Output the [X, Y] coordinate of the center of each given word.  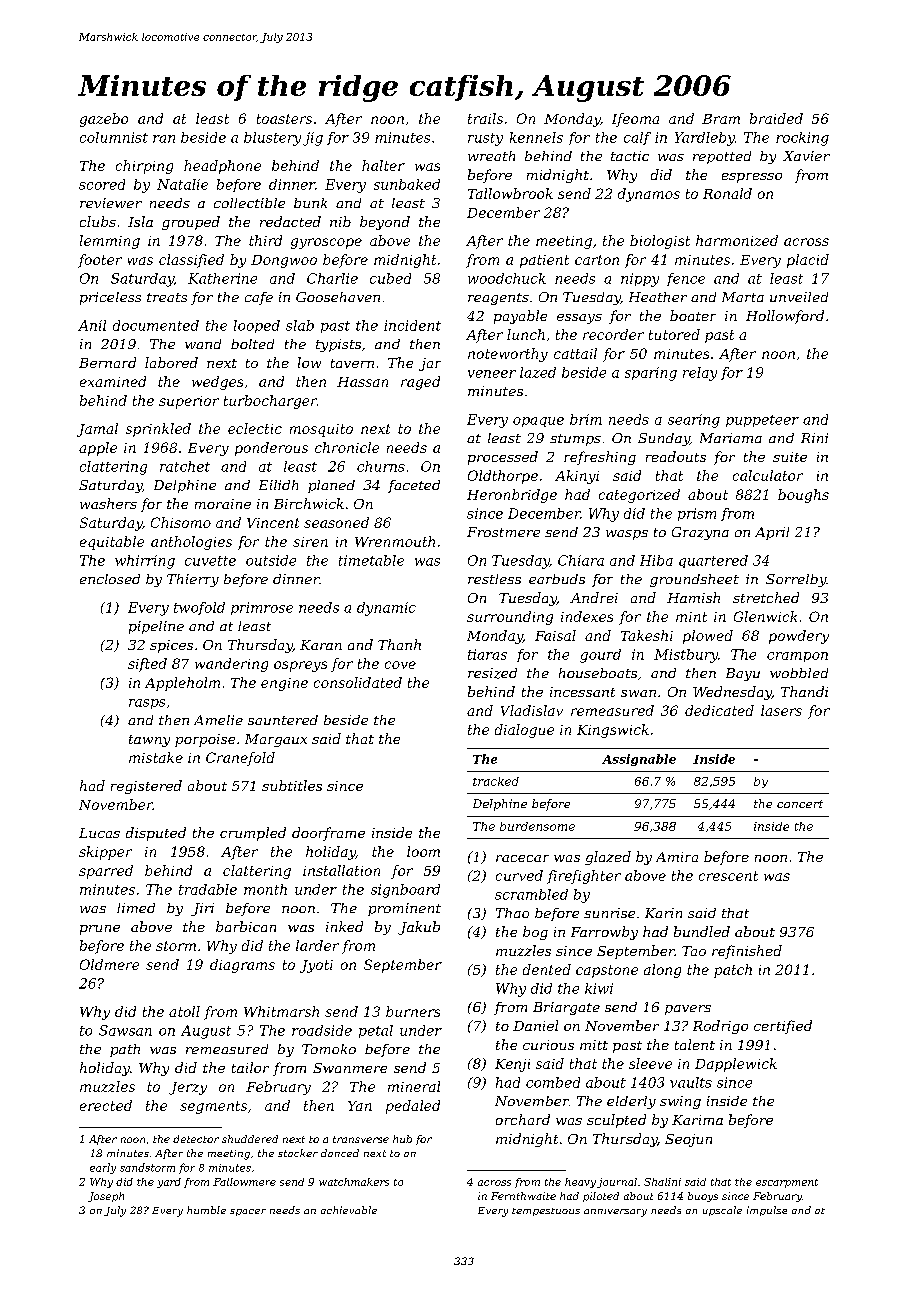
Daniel [535, 1025]
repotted [722, 157]
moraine [223, 504]
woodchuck [507, 278]
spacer [248, 1212]
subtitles [292, 785]
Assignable [639, 760]
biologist [660, 242]
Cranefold [240, 759]
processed [503, 458]
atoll [184, 1011]
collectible [249, 203]
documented [156, 325]
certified [783, 1027]
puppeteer [762, 421]
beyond [385, 223]
